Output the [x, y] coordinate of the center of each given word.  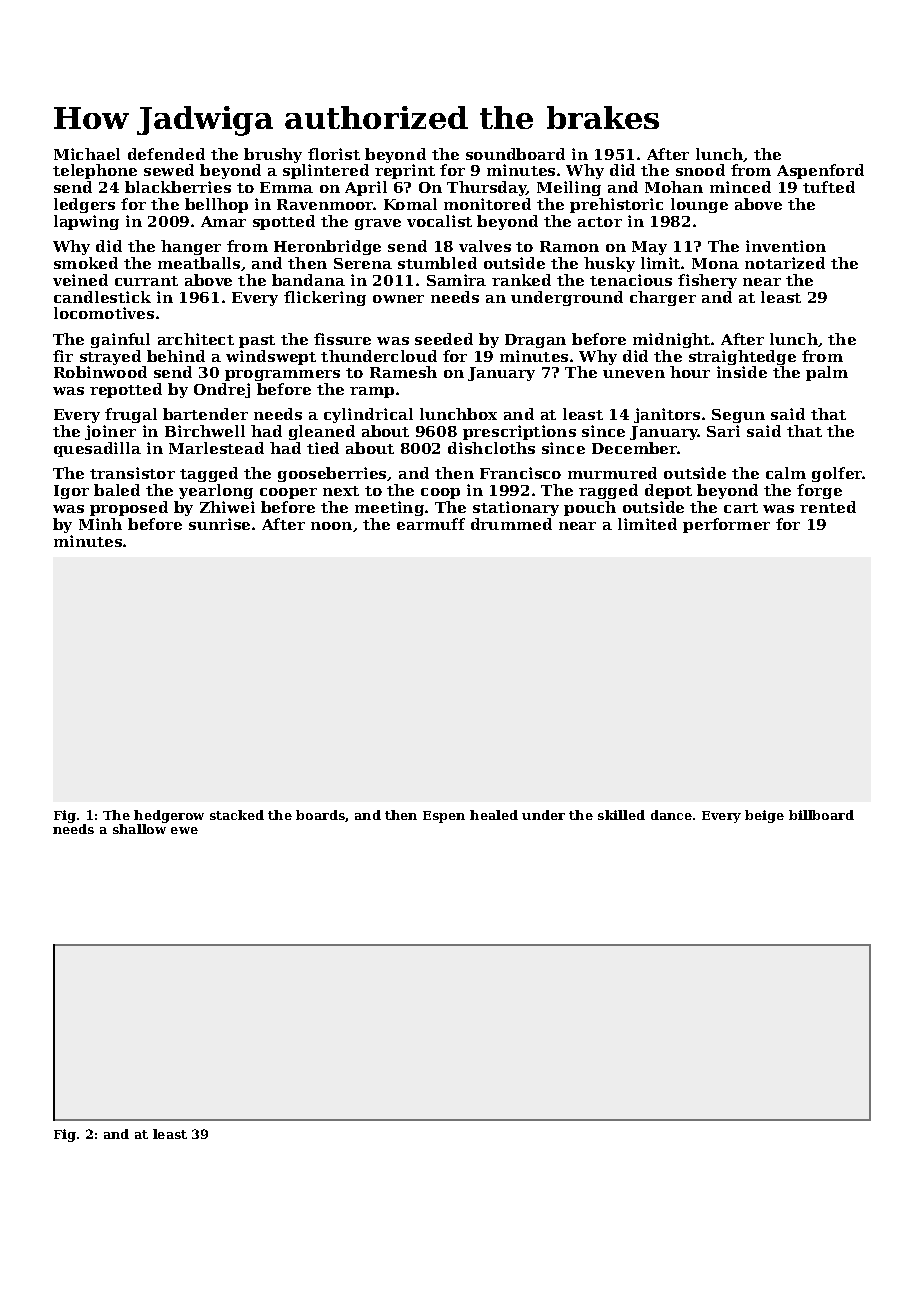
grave [378, 224]
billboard [821, 815]
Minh [100, 524]
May [649, 248]
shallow [139, 829]
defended [166, 154]
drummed [511, 524]
